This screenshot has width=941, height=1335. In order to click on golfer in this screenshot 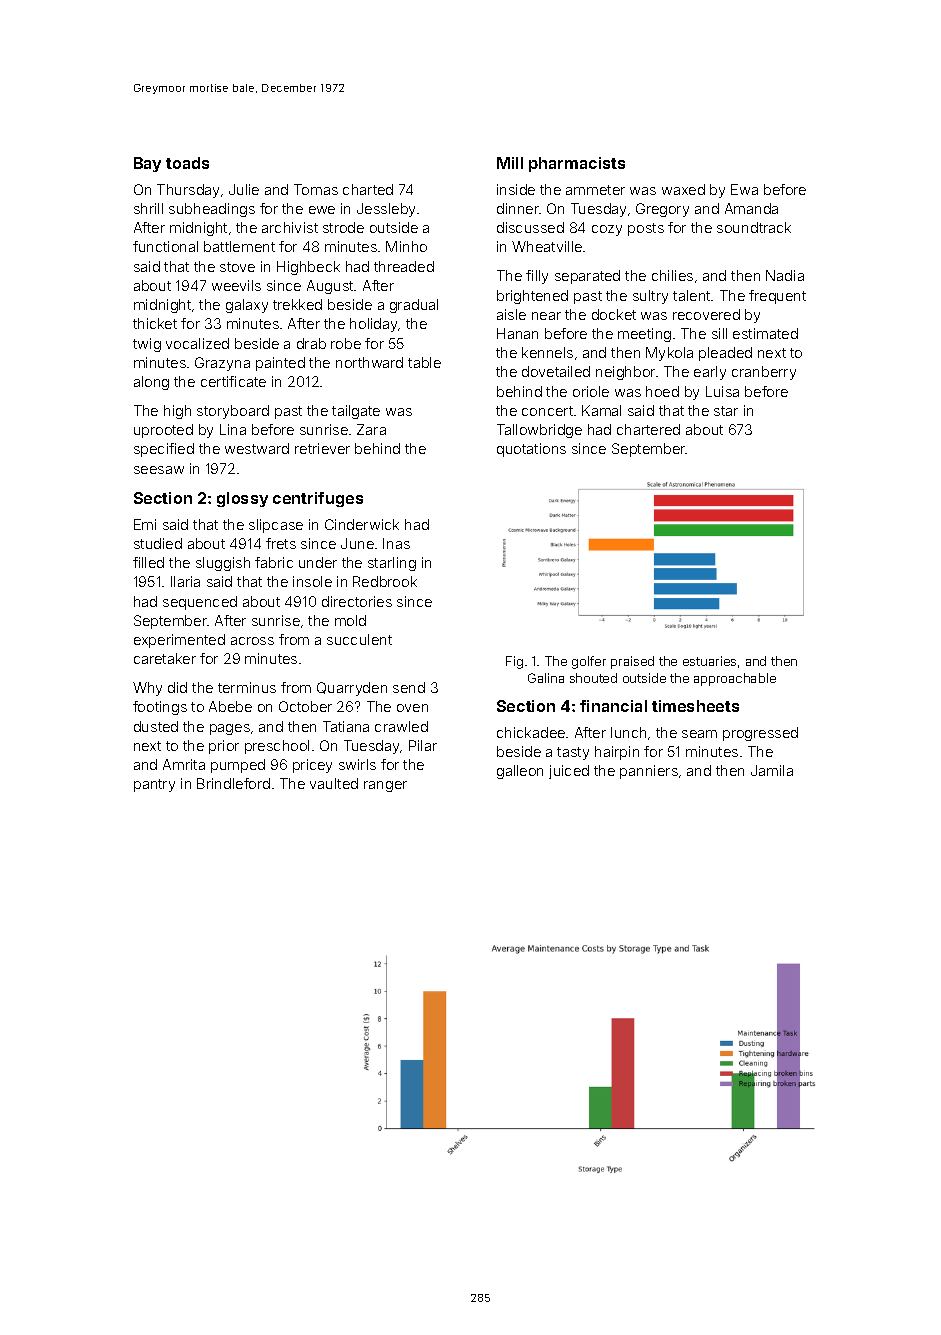, I will do `click(589, 662)`.
